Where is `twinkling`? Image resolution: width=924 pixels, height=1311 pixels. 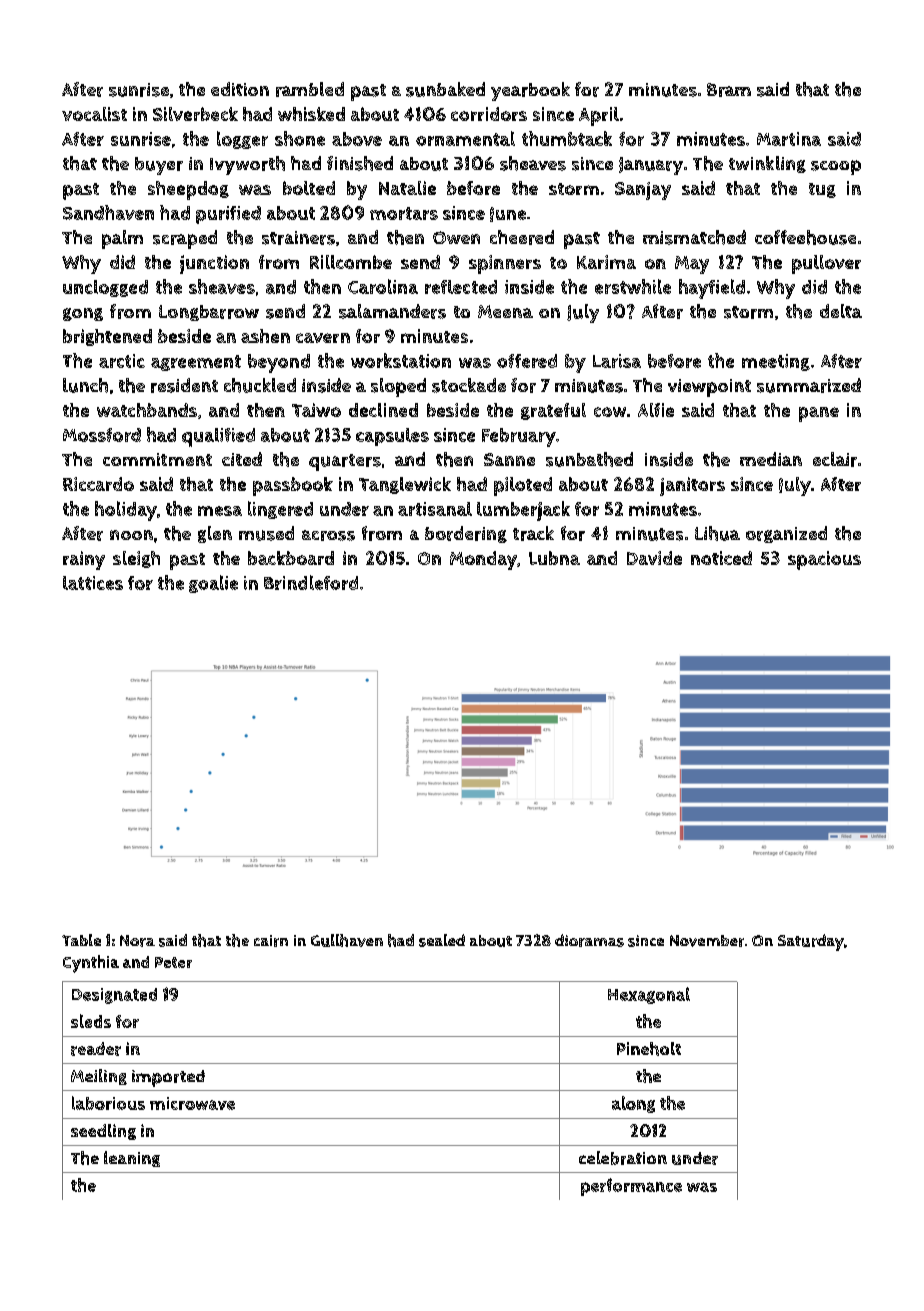 twinkling is located at coordinates (767, 164).
